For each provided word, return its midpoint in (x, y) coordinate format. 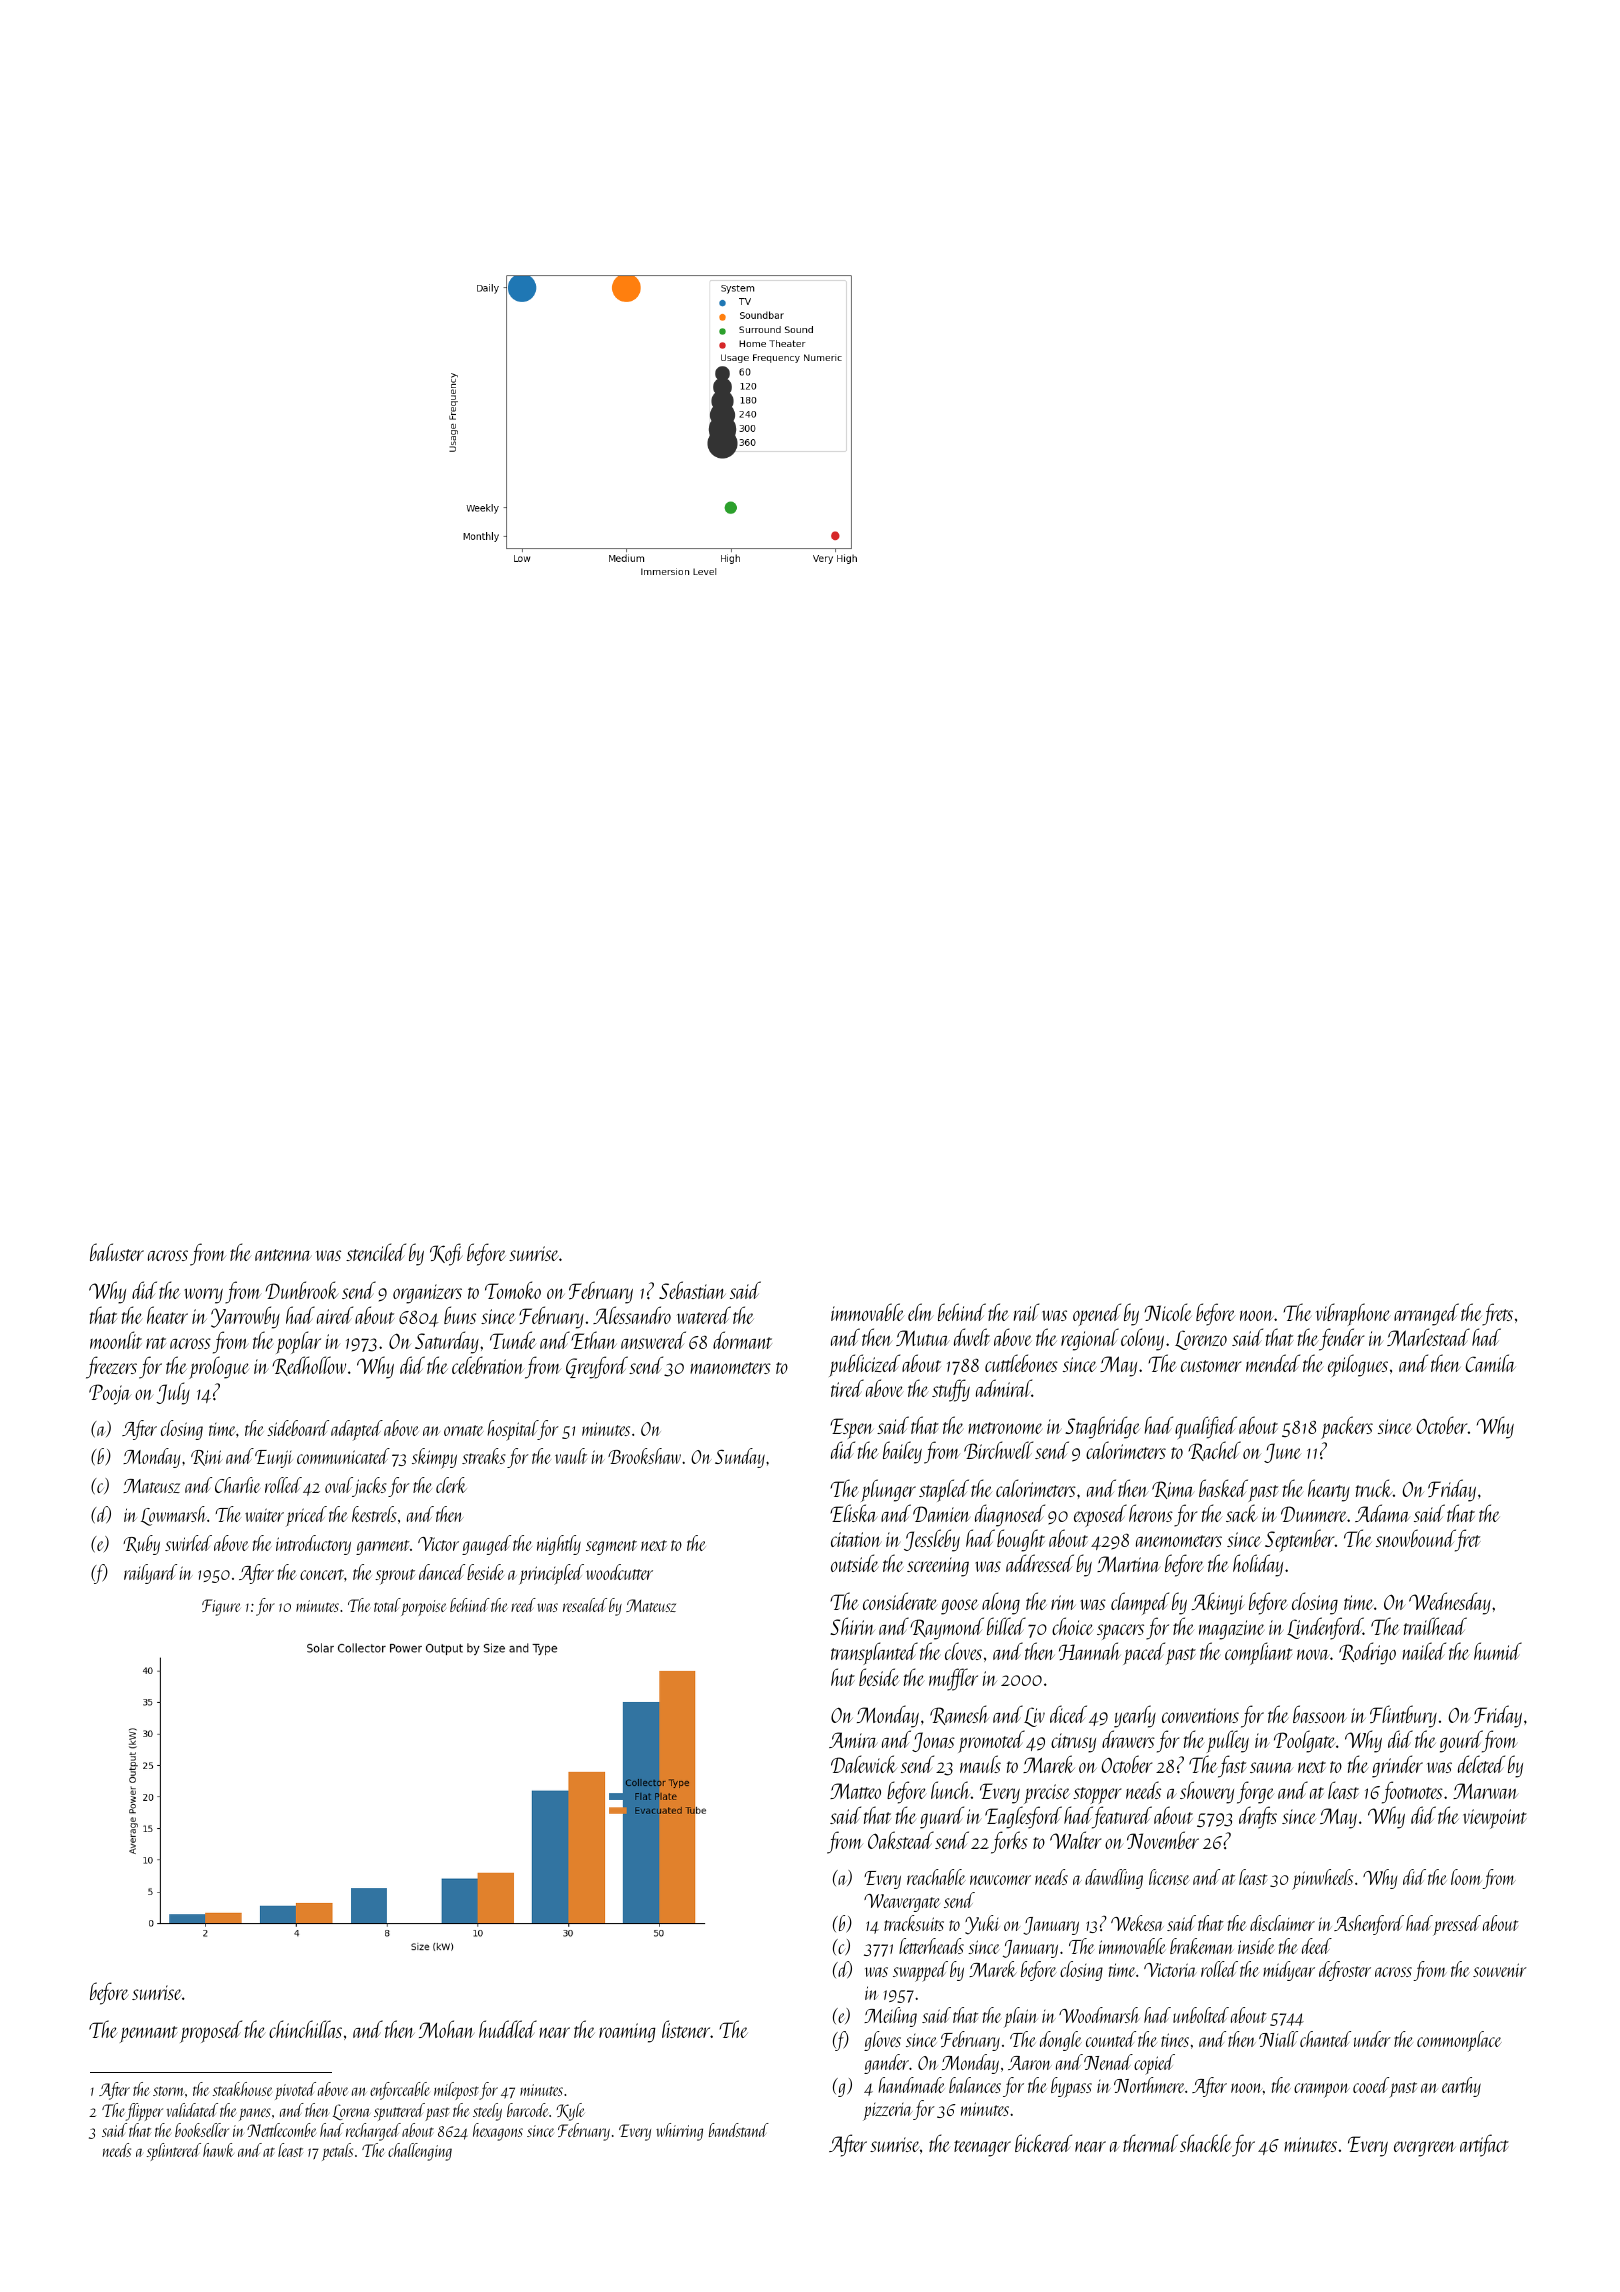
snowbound (1415, 1538)
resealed (585, 1605)
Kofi (446, 1254)
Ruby (141, 1545)
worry (203, 1296)
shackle (1205, 2143)
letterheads (931, 1946)
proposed (211, 2031)
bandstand (739, 2130)
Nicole (1168, 1312)
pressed (1457, 1925)
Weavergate (902, 1903)
